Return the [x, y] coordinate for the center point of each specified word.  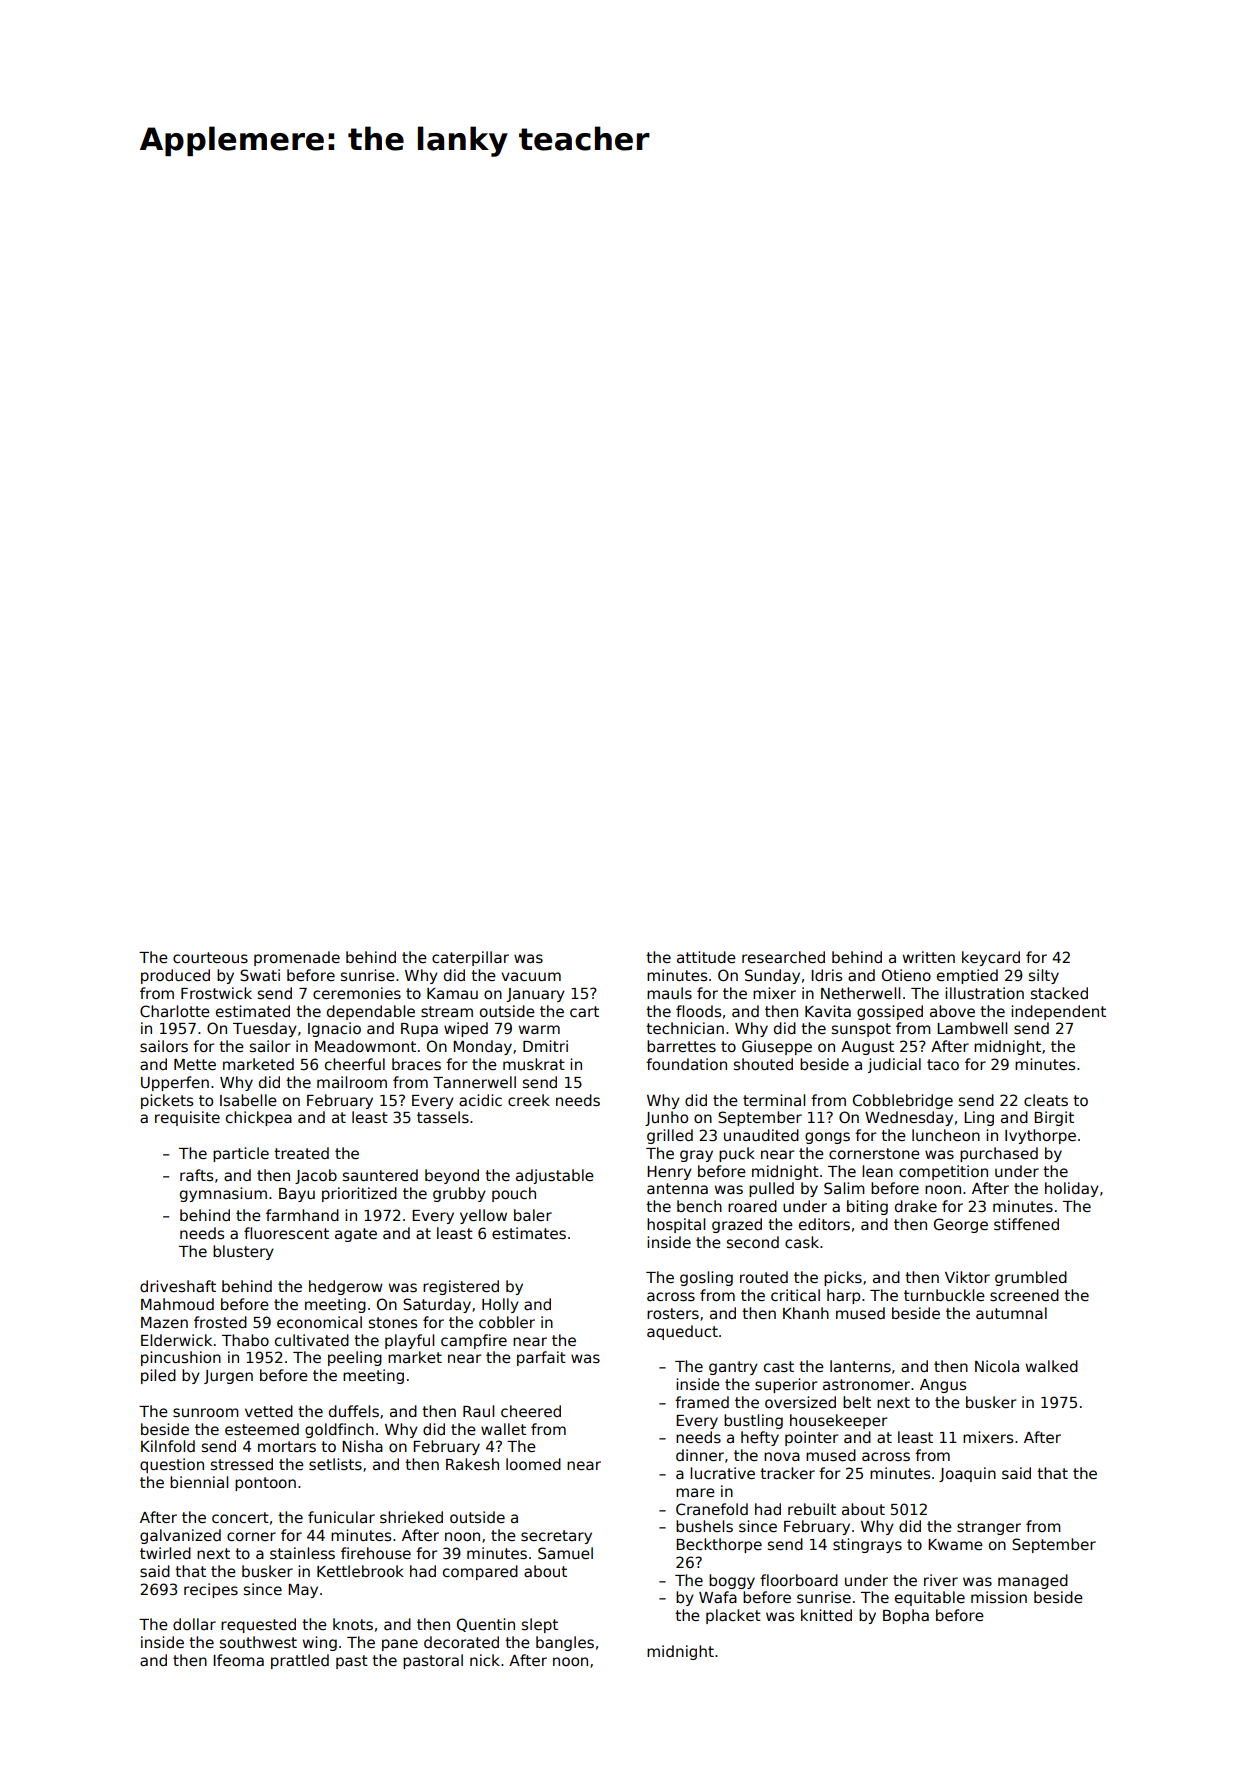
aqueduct [682, 1332]
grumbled [1031, 1278]
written [929, 957]
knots [353, 1624]
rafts [196, 1175]
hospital [676, 1225]
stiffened [1026, 1224]
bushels [704, 1526]
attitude [706, 957]
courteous [210, 957]
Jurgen [228, 1377]
